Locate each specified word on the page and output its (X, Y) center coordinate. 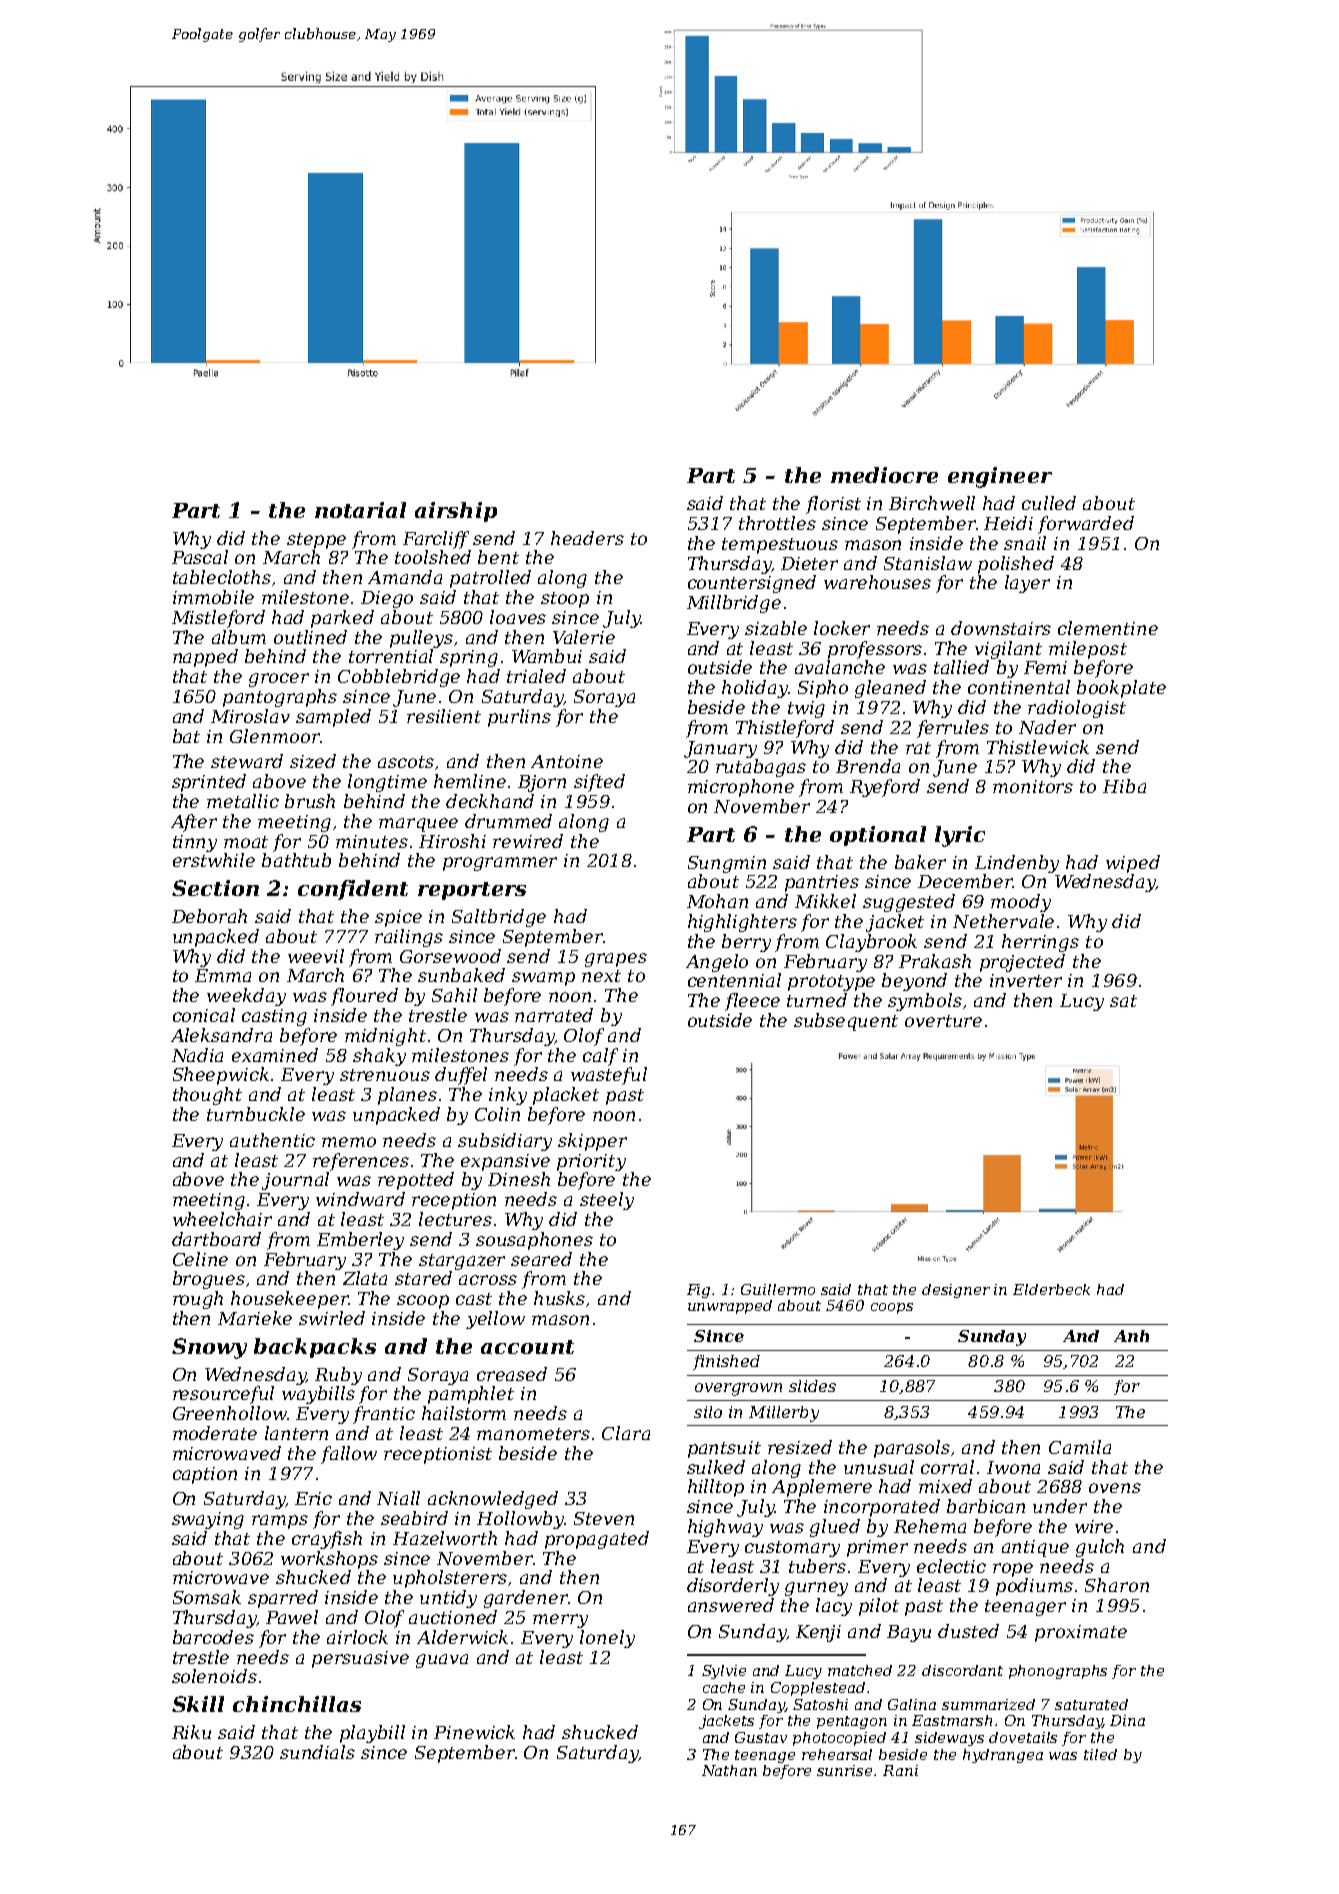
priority (591, 1162)
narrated (554, 1015)
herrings (1040, 943)
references (361, 1162)
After (194, 823)
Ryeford (885, 788)
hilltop (716, 1488)
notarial (360, 510)
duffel (461, 1076)
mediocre (884, 475)
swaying (208, 1520)
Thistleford (785, 729)
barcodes (213, 1637)
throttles (777, 523)
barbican (986, 1506)
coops (892, 1308)
